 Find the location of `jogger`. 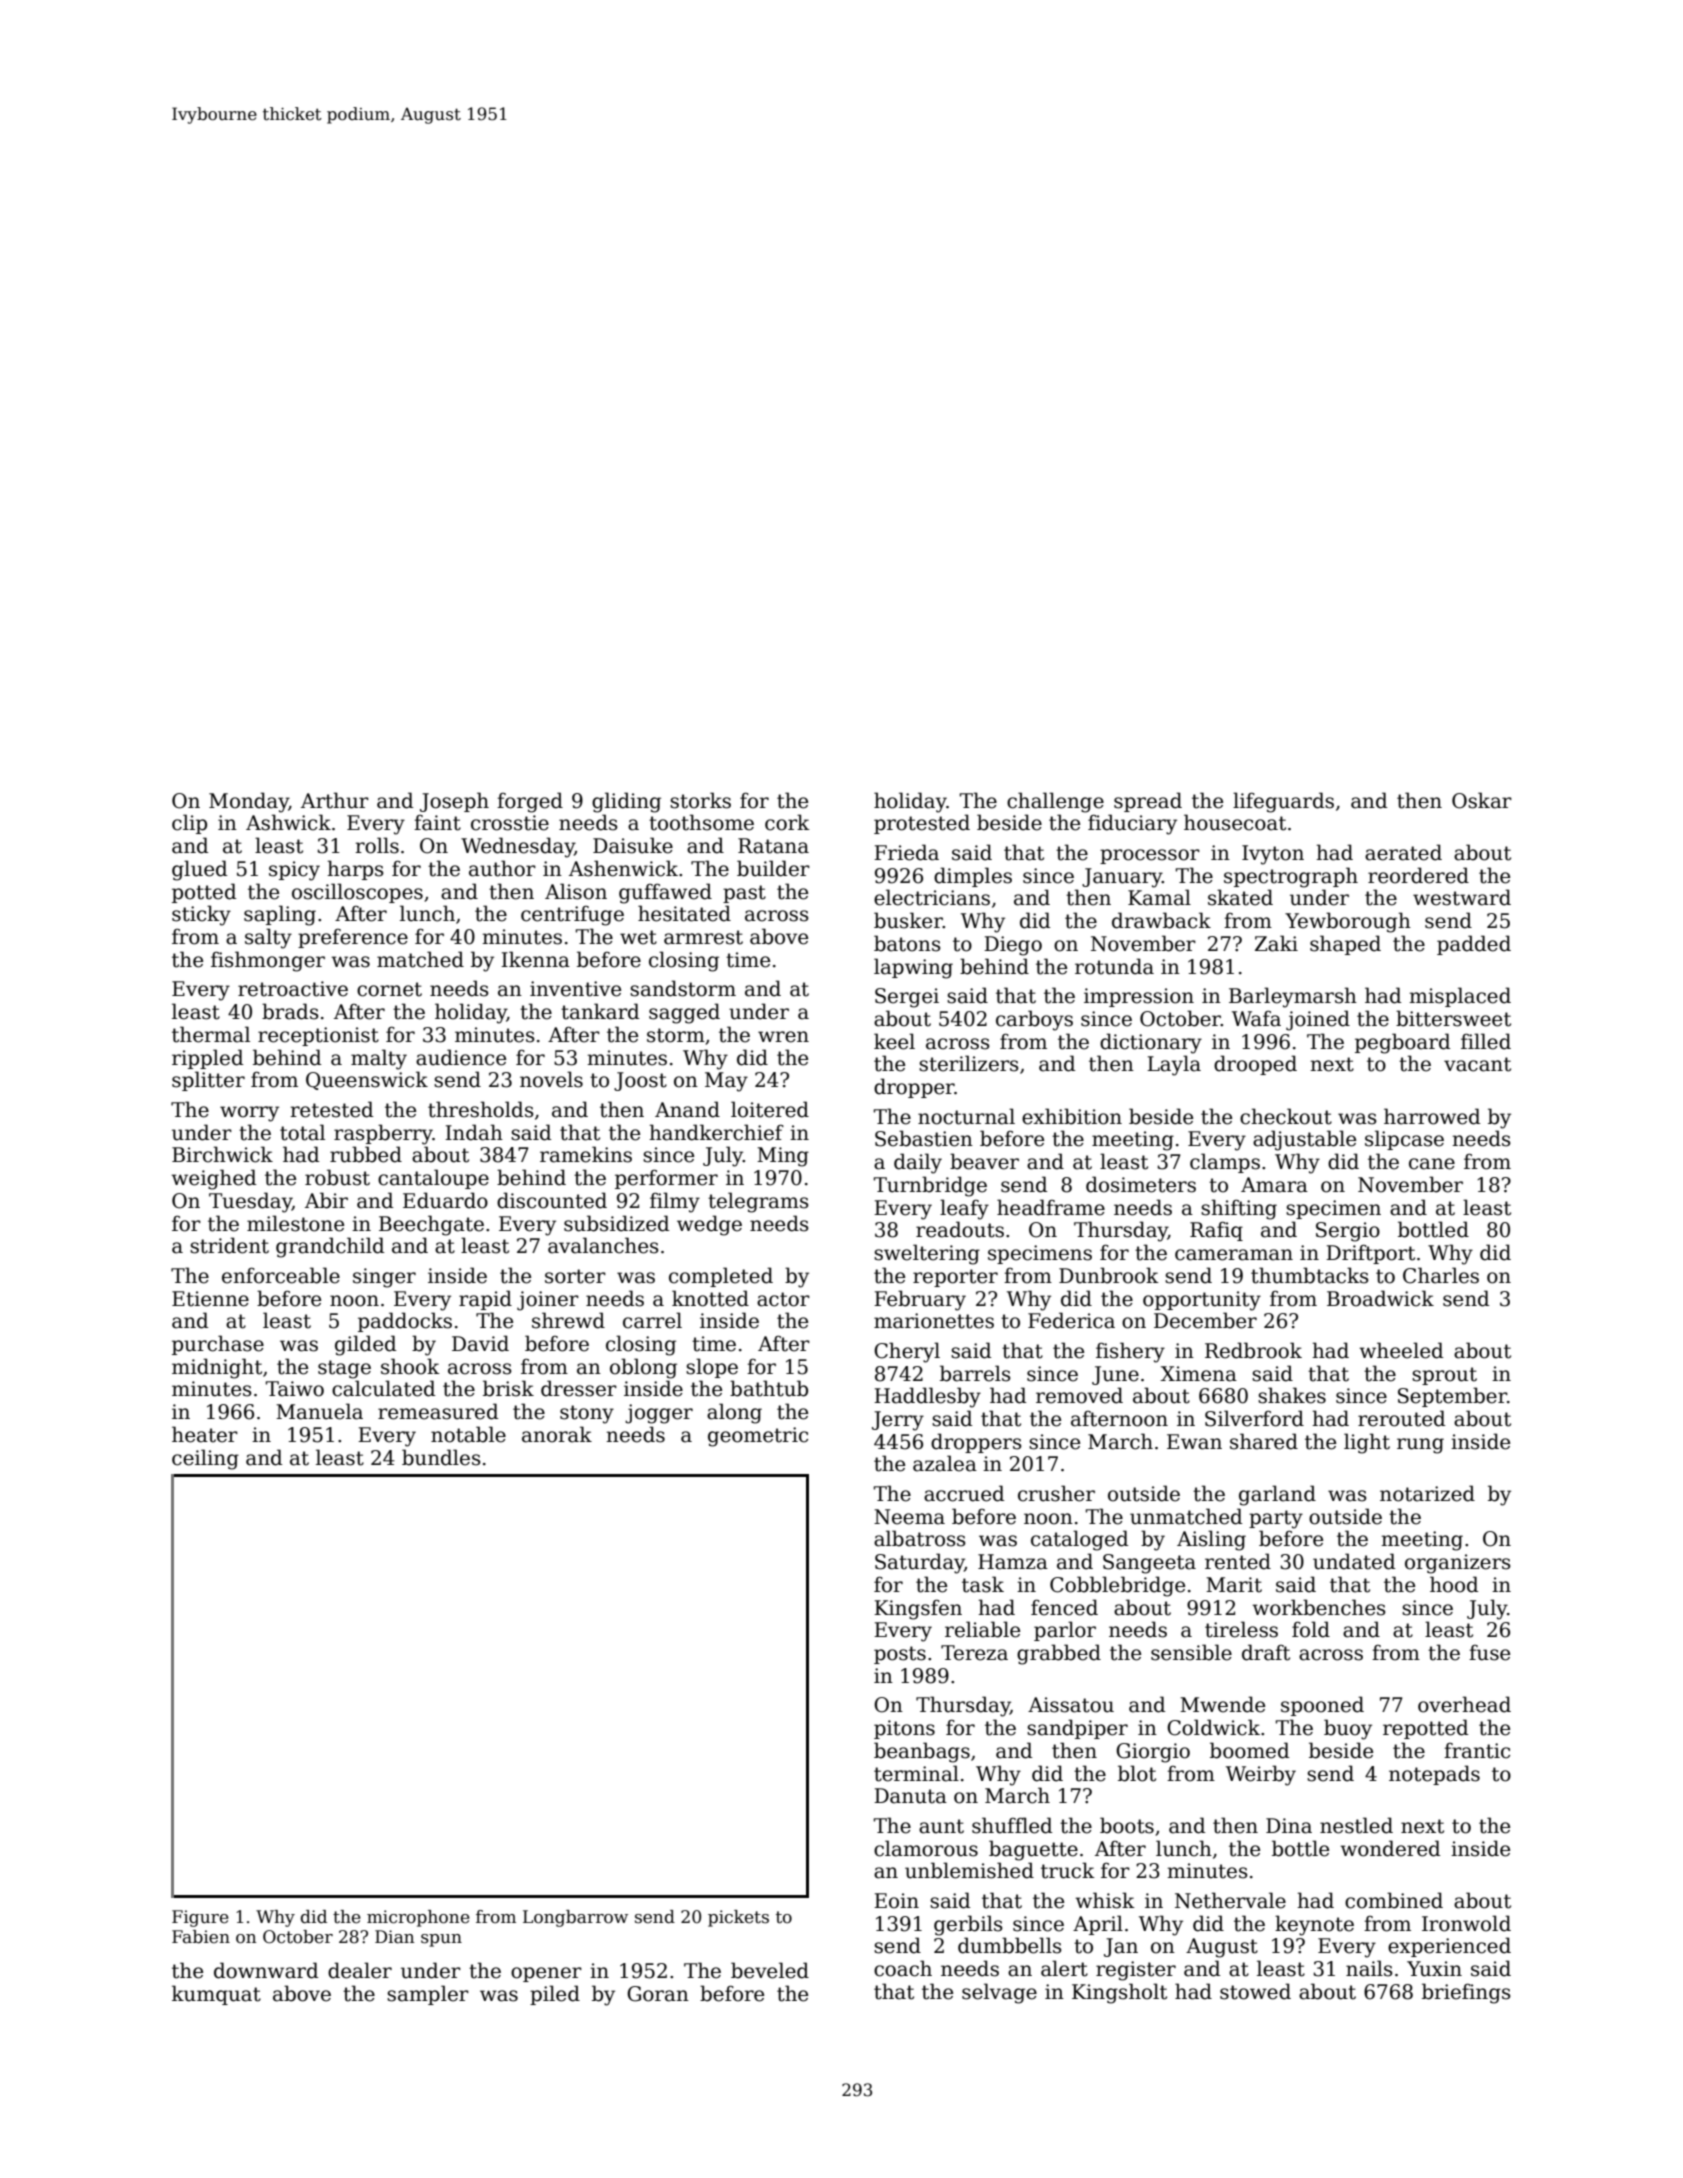

jogger is located at coordinates (659, 1414).
